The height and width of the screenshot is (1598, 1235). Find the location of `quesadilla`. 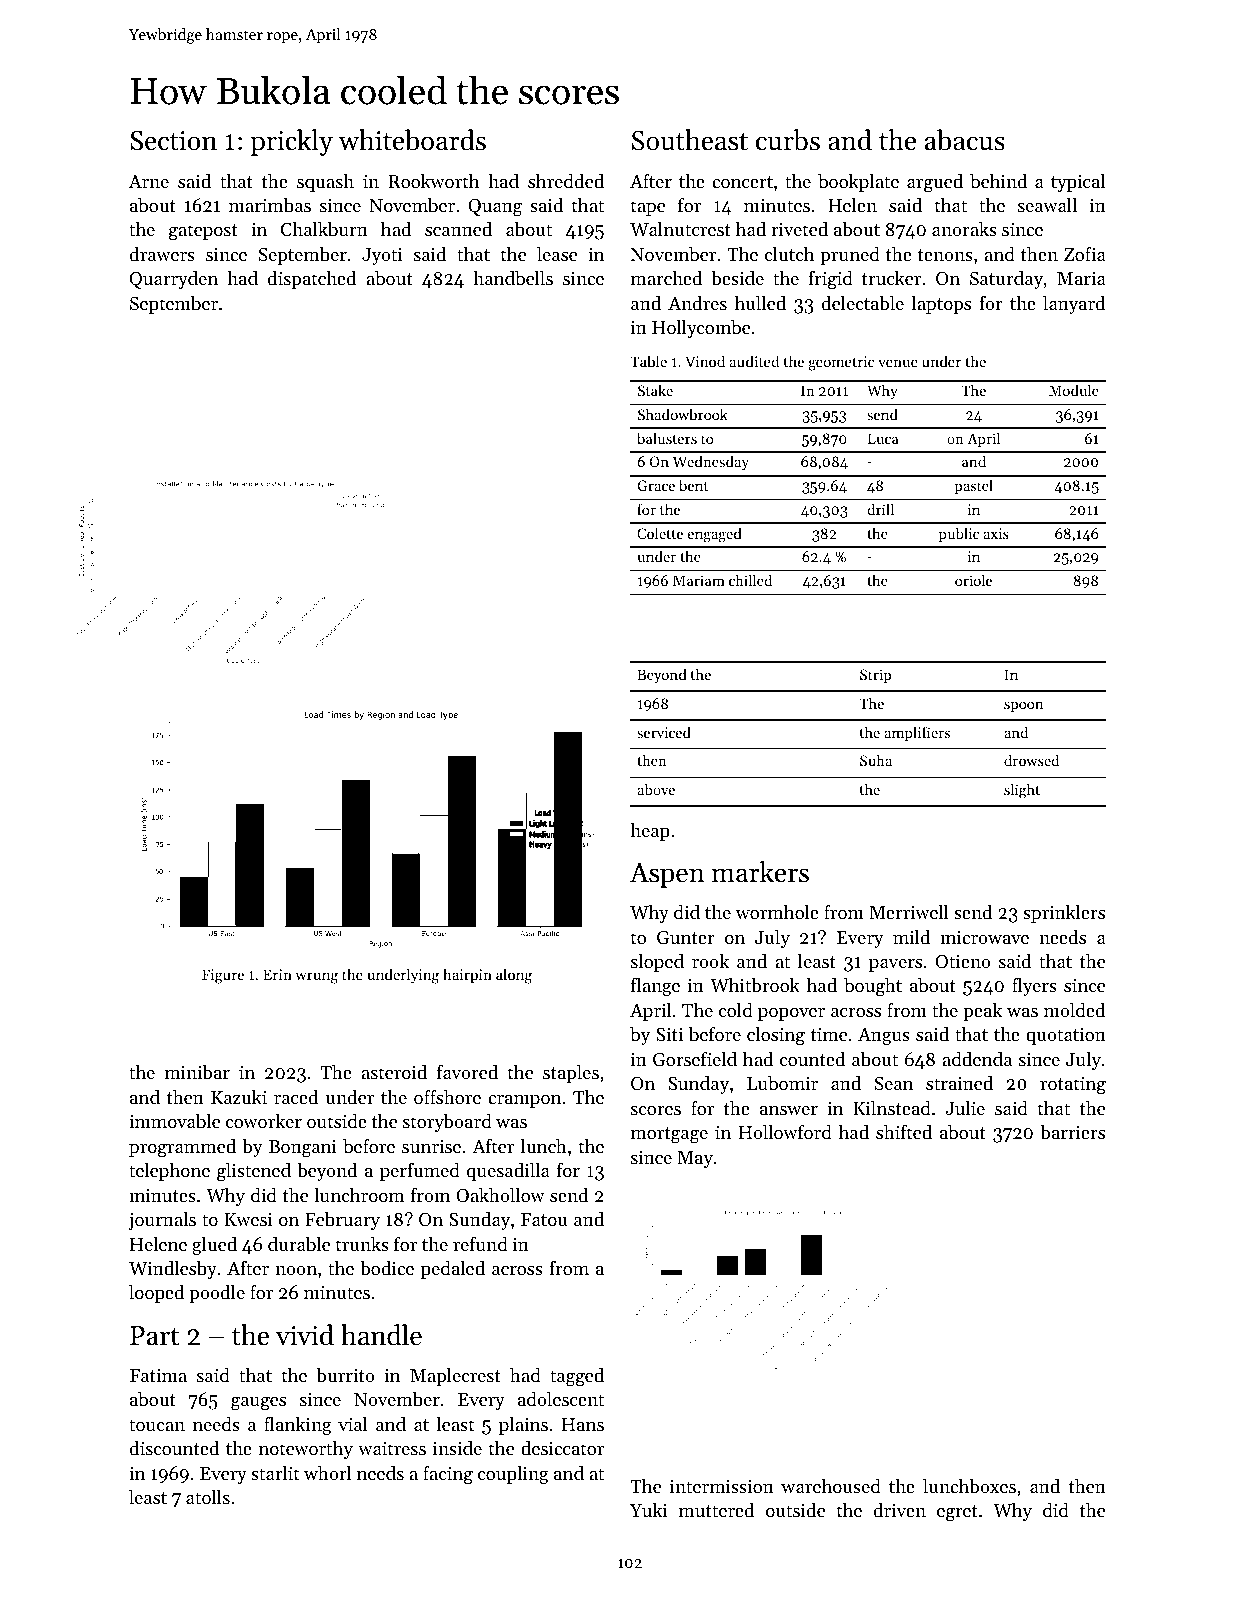

quesadilla is located at coordinates (508, 1172).
